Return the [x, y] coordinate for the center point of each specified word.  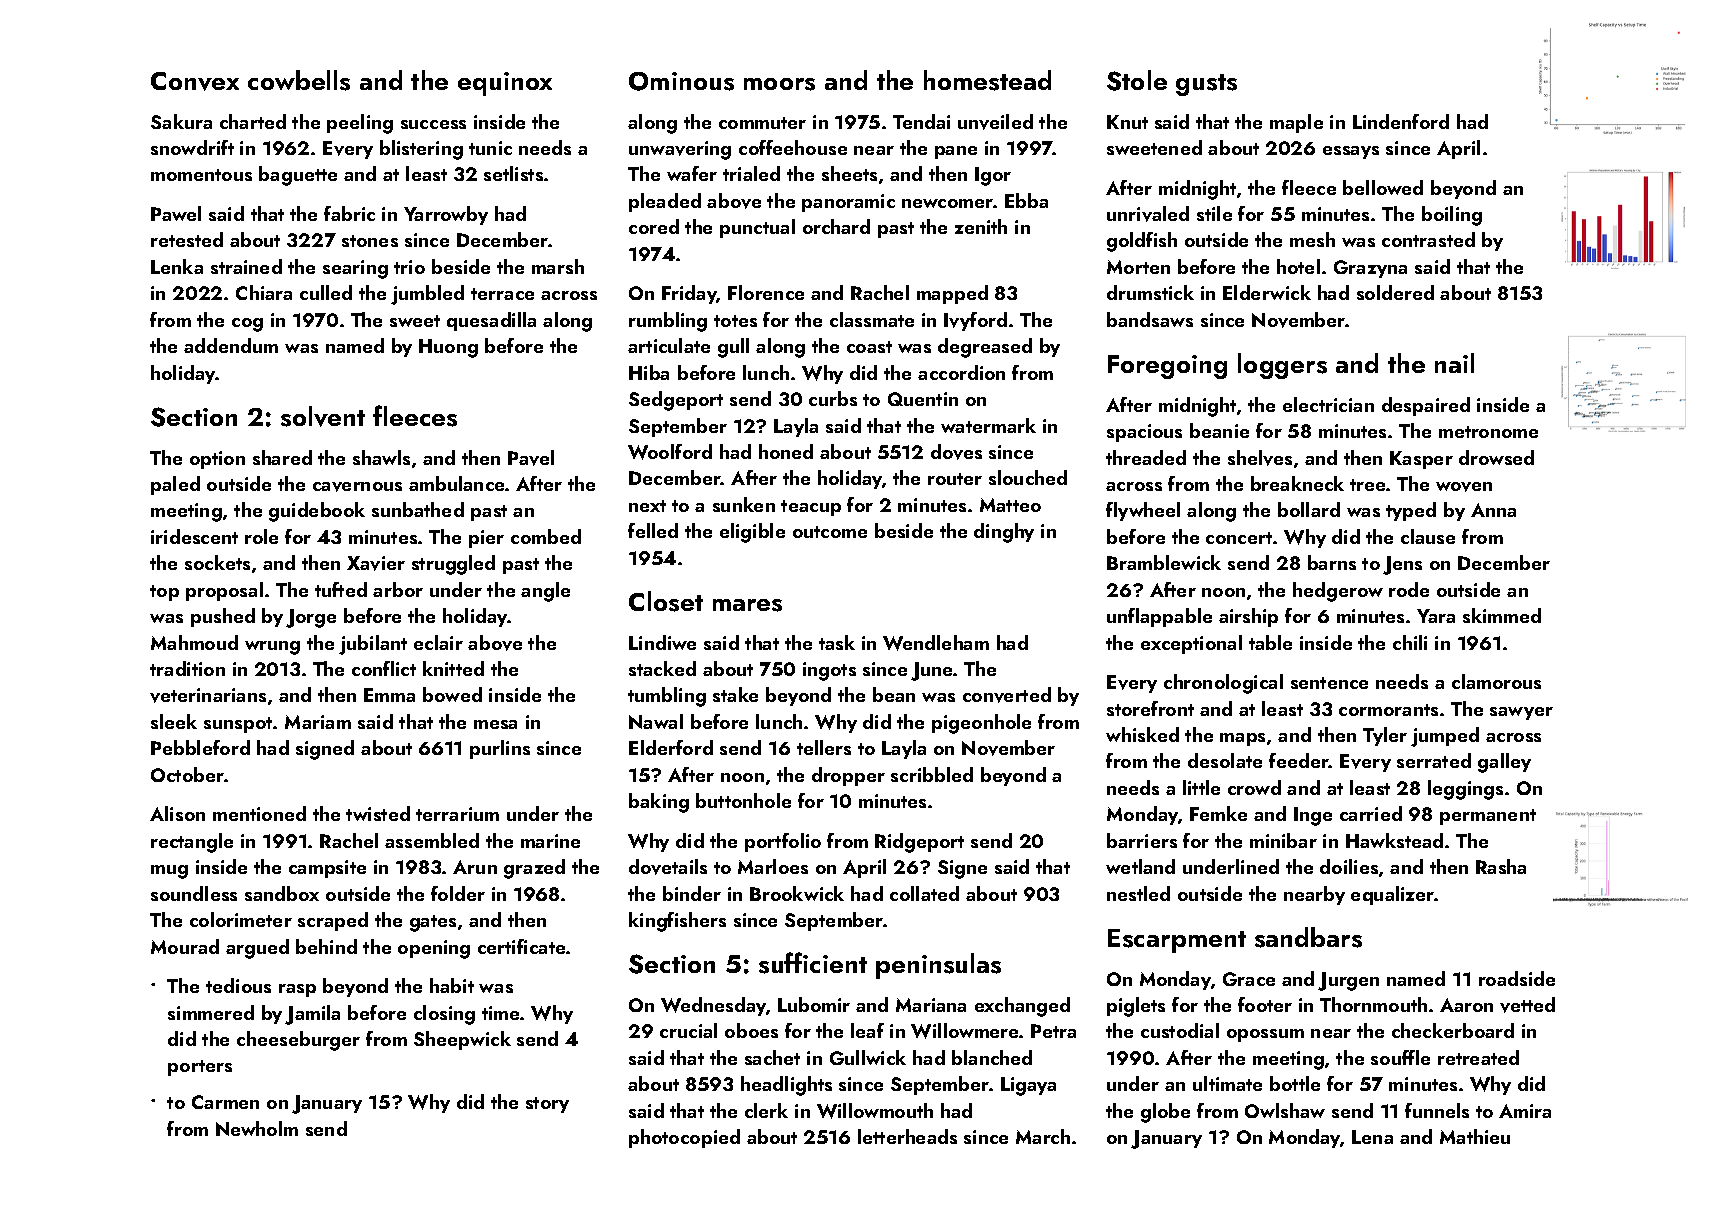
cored [654, 226]
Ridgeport [919, 843]
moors [779, 84]
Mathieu [1475, 1136]
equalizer [1393, 895]
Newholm [257, 1128]
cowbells [299, 80]
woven [1464, 487]
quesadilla [491, 321]
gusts [1206, 85]
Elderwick [1267, 292]
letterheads [907, 1136]
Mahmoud [194, 642]
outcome [830, 532]
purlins [500, 749]
